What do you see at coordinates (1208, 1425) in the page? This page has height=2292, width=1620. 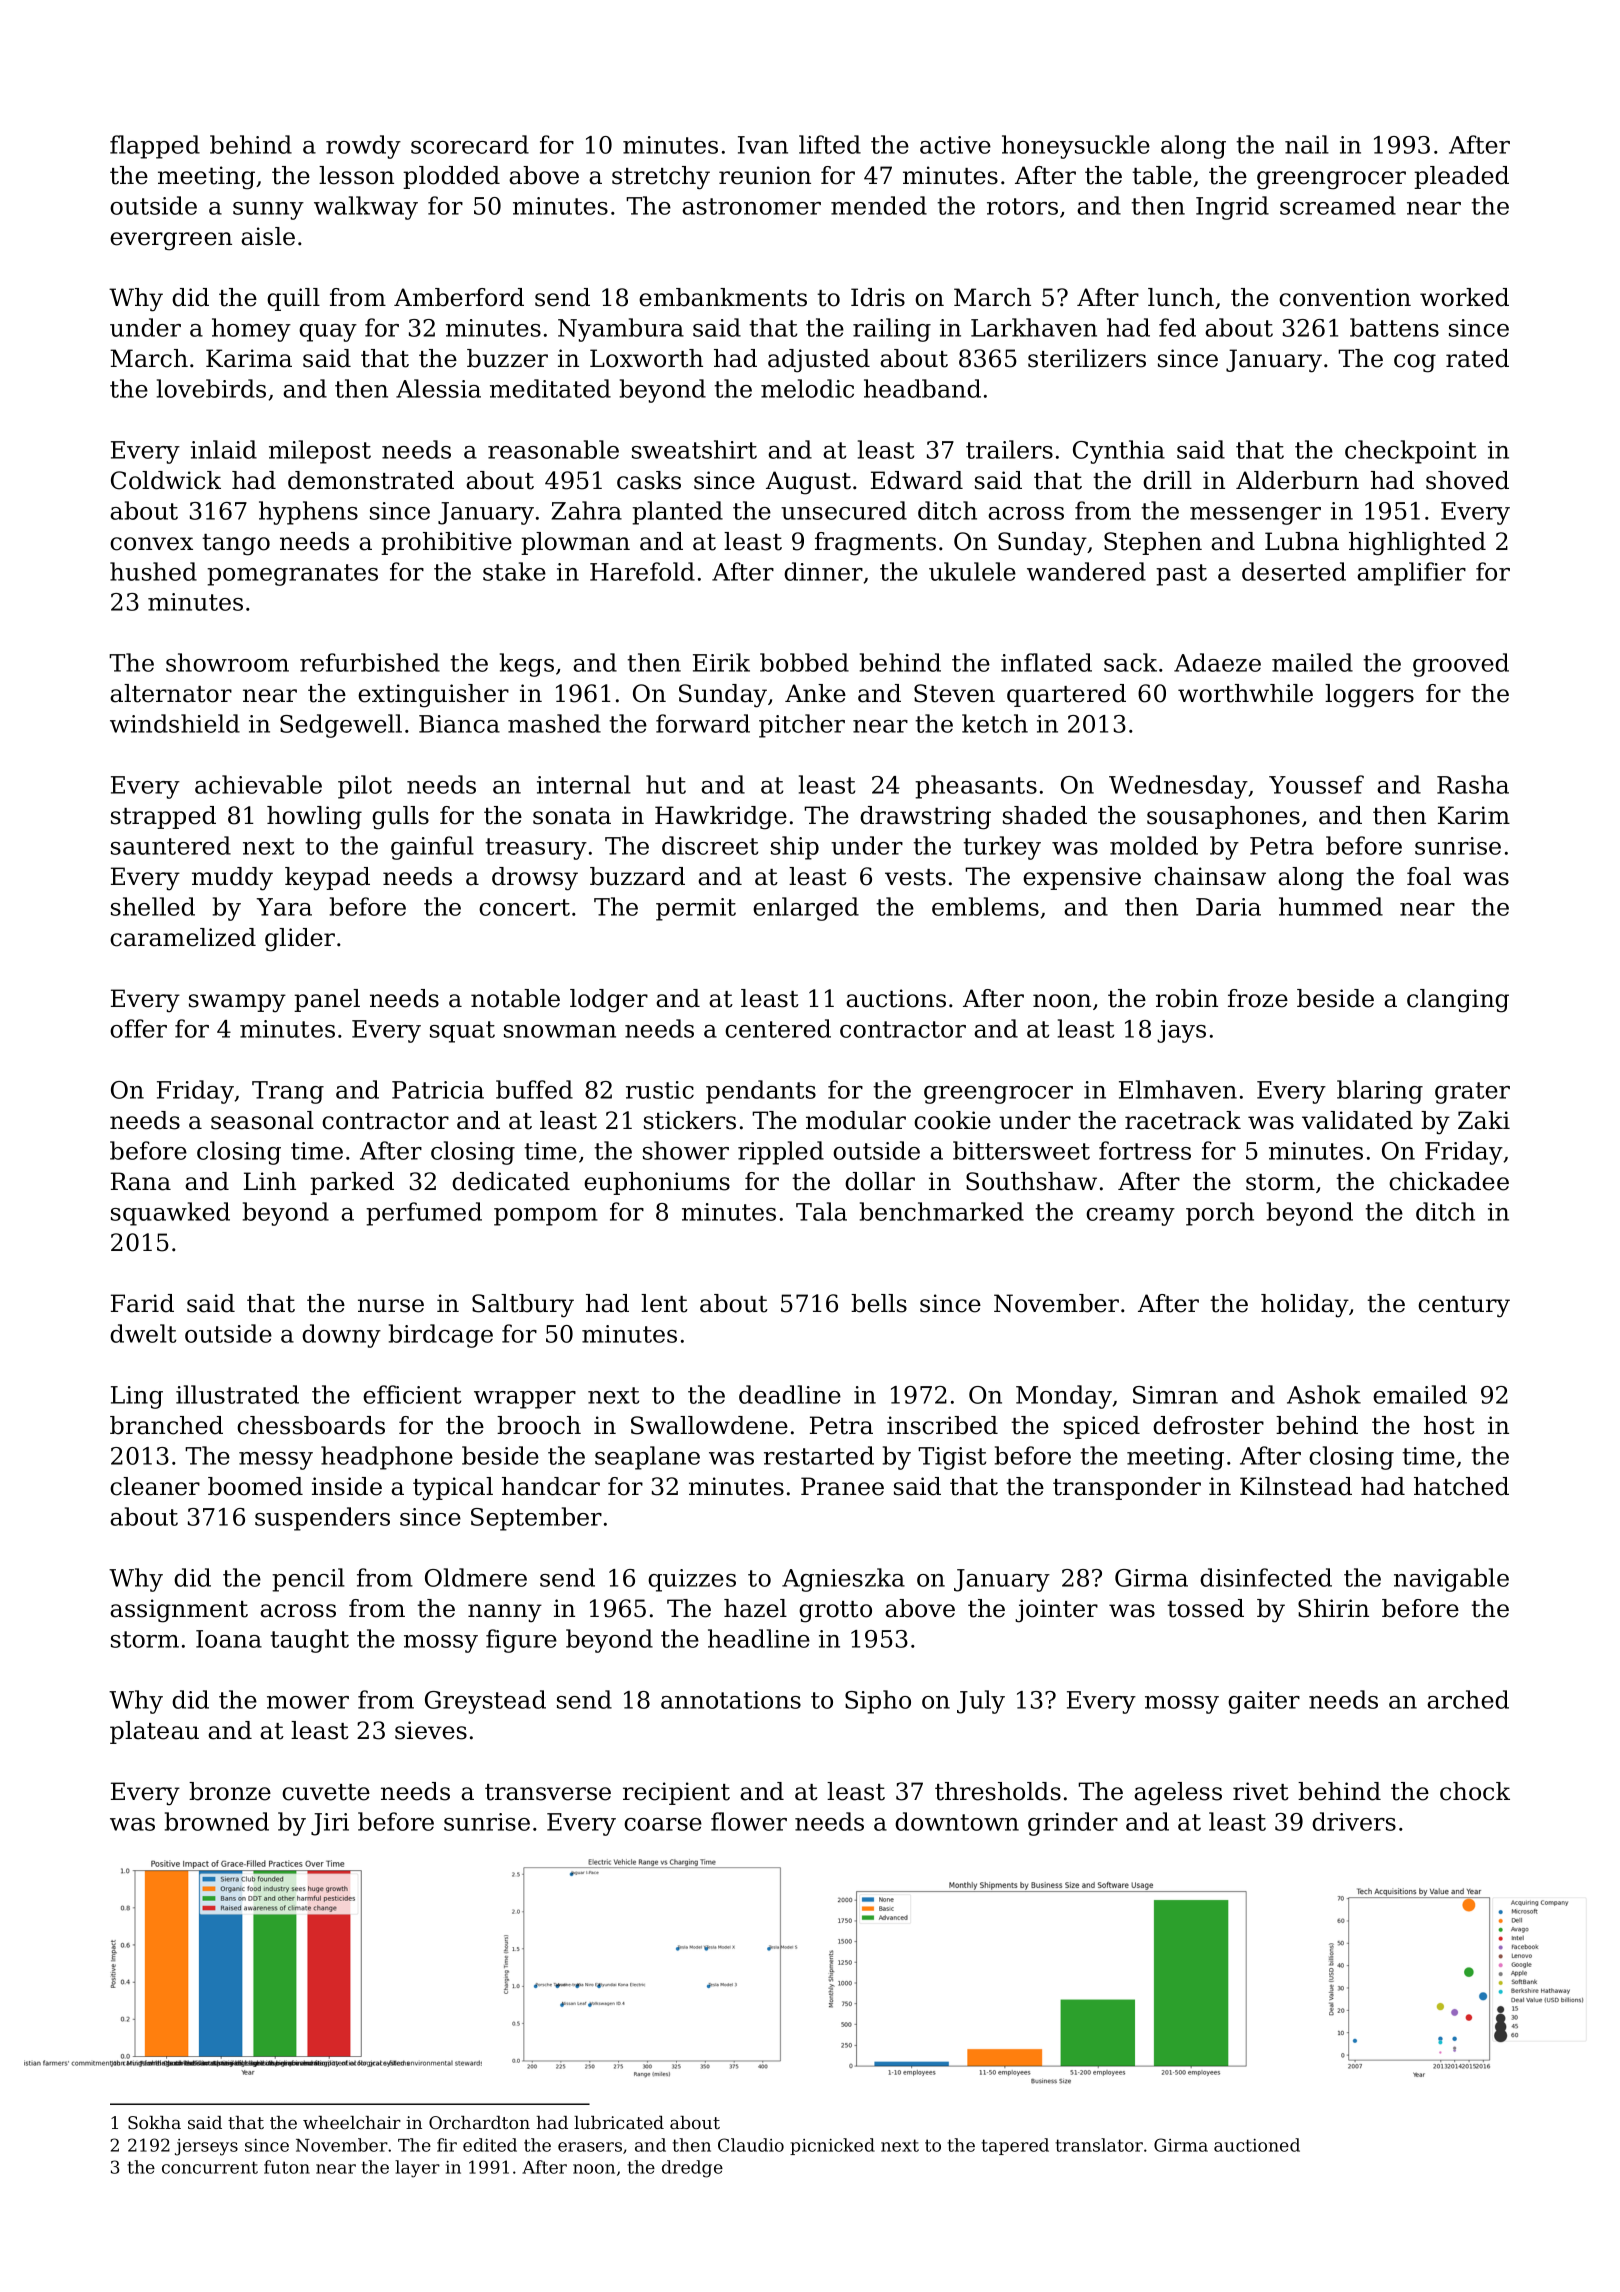 I see `defroster` at bounding box center [1208, 1425].
